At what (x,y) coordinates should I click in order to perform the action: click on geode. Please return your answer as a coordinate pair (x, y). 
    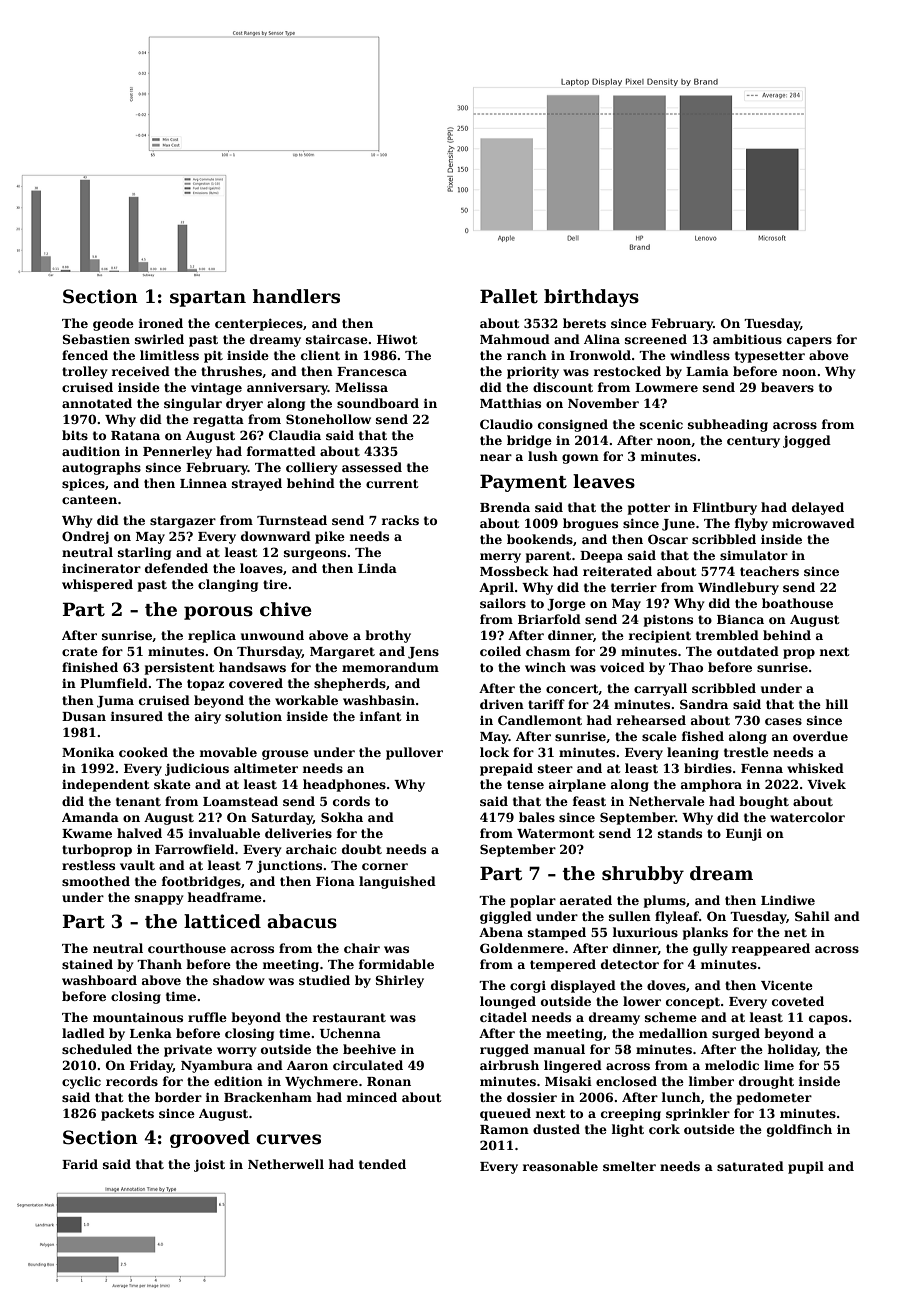
    Looking at the image, I should click on (113, 324).
